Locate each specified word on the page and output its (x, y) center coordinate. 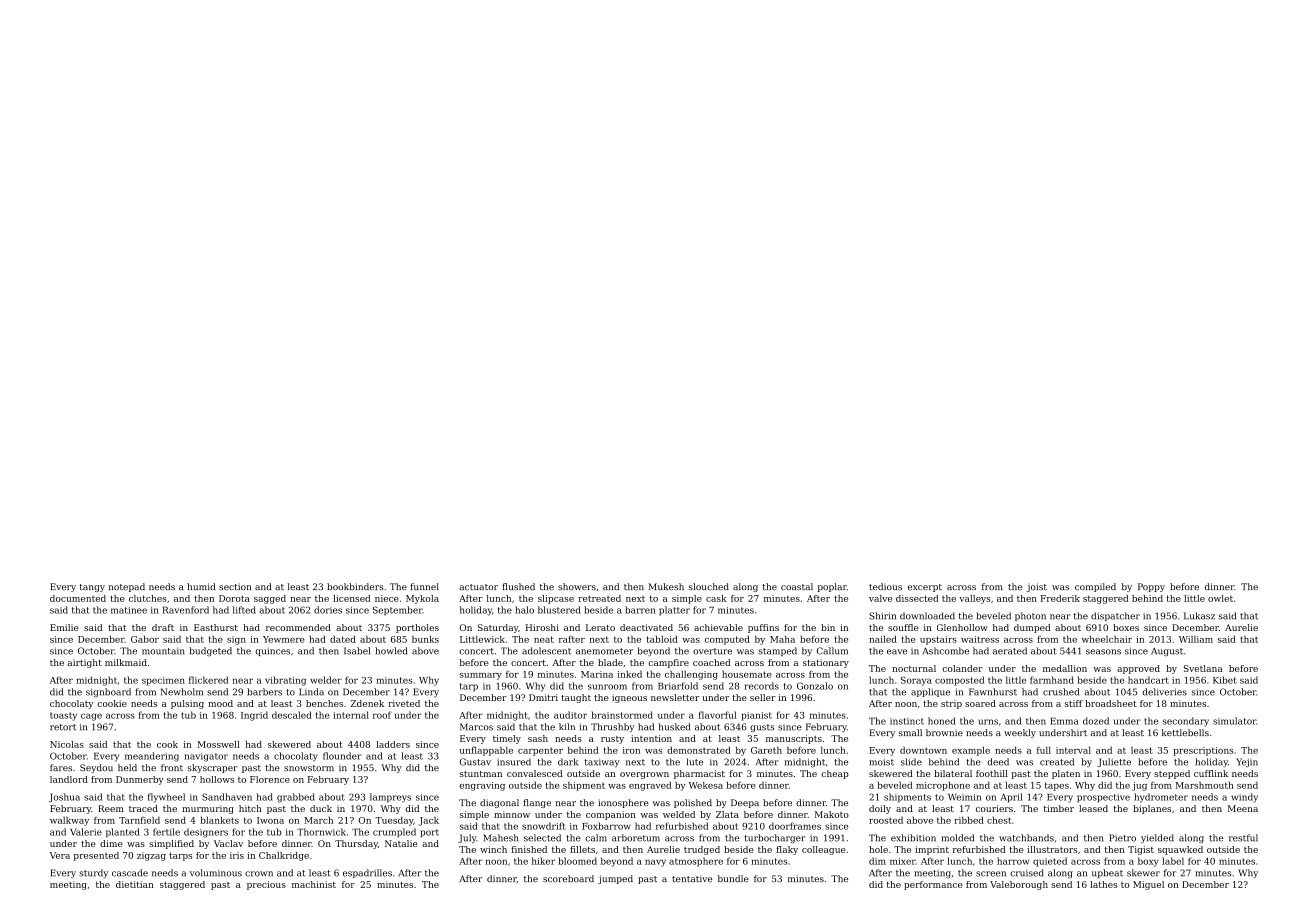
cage (91, 717)
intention (651, 738)
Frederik (1060, 598)
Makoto (832, 814)
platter (674, 611)
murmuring (208, 809)
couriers (994, 808)
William (1196, 639)
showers (577, 586)
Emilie (64, 627)
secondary (1186, 722)
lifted (244, 610)
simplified (171, 844)
